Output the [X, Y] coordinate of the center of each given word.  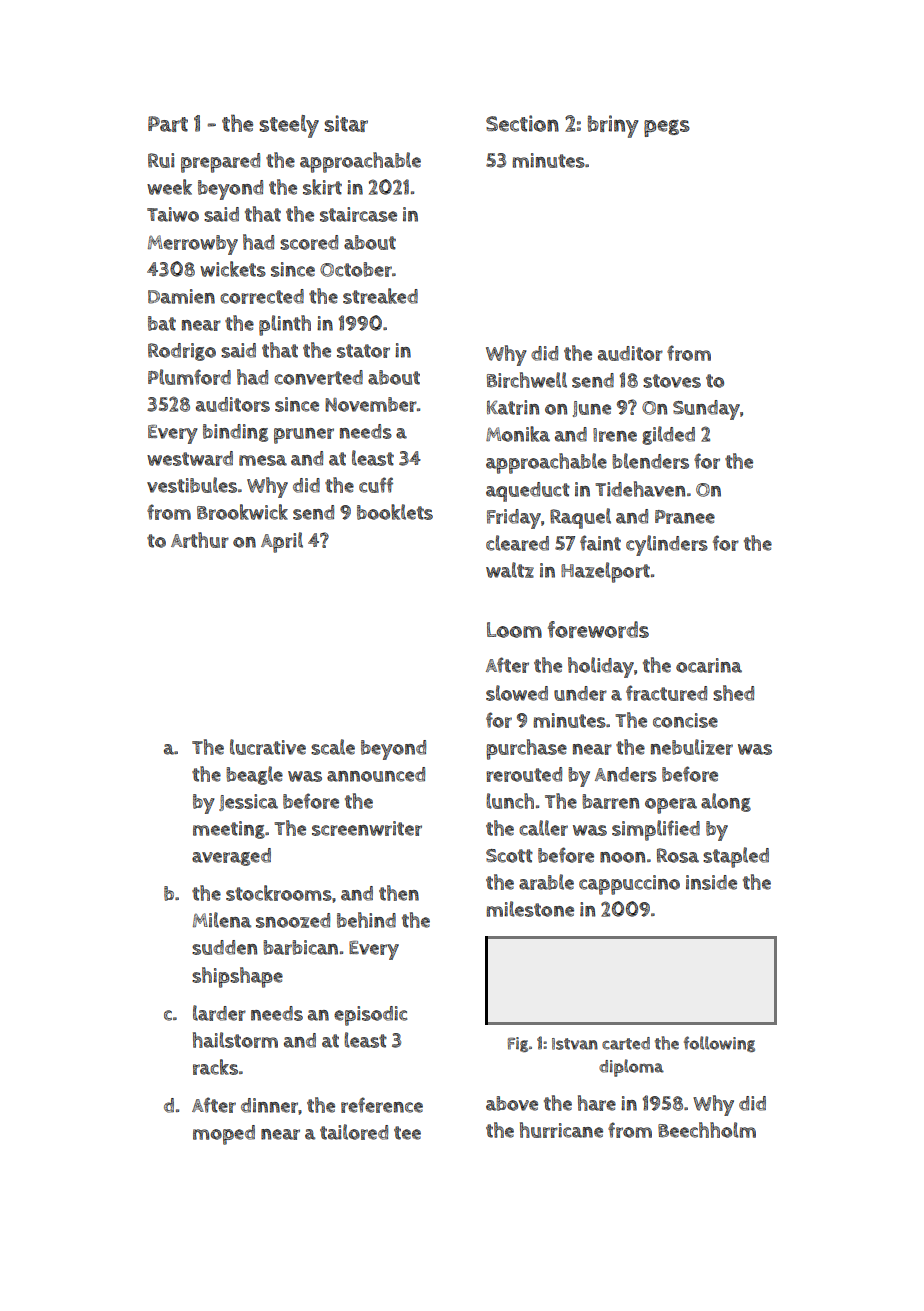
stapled [736, 857]
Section [522, 123]
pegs [667, 128]
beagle [254, 775]
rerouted [524, 774]
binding [235, 433]
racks [215, 1067]
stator [363, 351]
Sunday [706, 410]
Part [168, 124]
